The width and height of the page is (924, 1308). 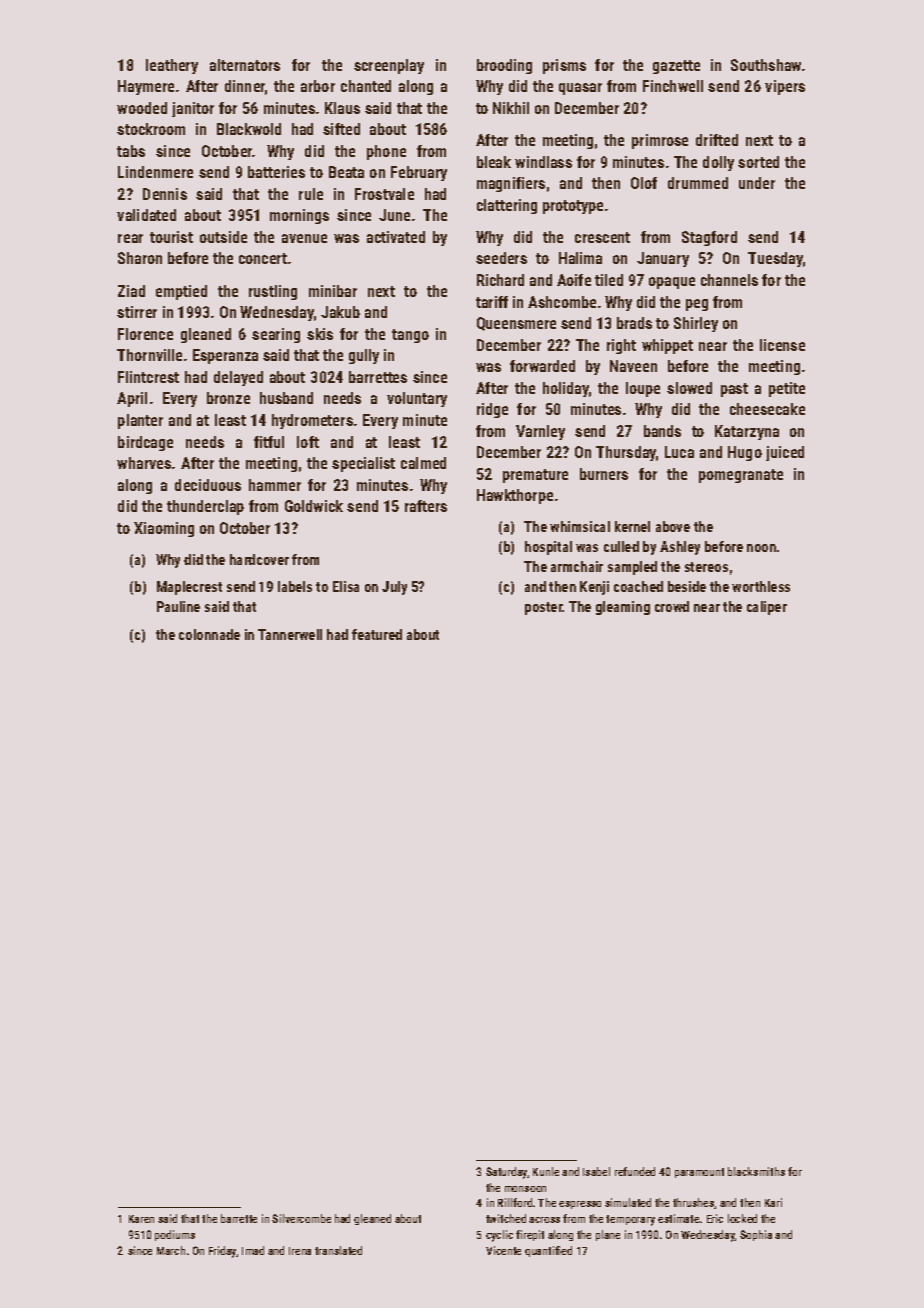 What do you see at coordinates (290, 634) in the page?
I see `Tannerwell` at bounding box center [290, 634].
